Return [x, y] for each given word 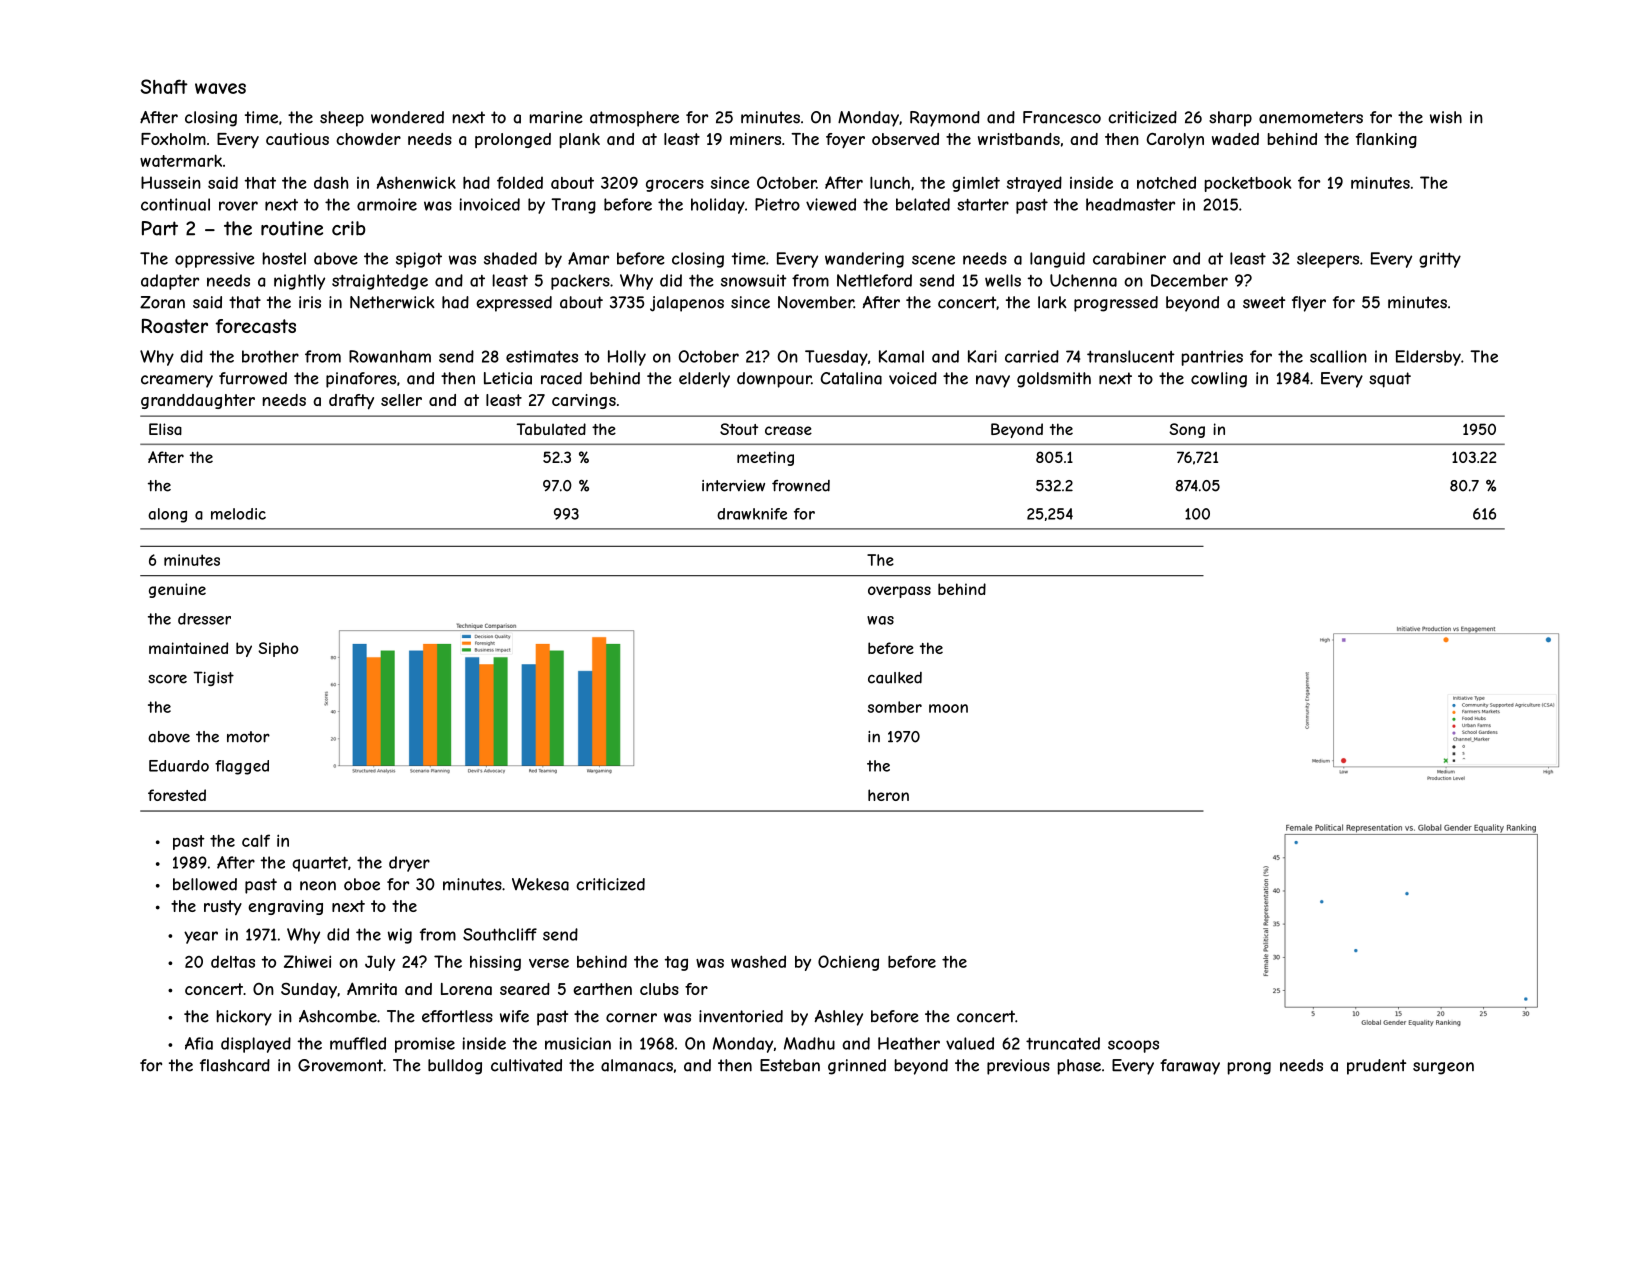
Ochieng [848, 963]
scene [933, 260]
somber [895, 707]
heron [888, 795]
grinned [857, 1067]
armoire [387, 204]
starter [983, 205]
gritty [1440, 260]
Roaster [175, 326]
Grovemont [340, 1065]
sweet [1264, 302]
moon [948, 708]
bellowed [205, 884]
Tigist [213, 678]
